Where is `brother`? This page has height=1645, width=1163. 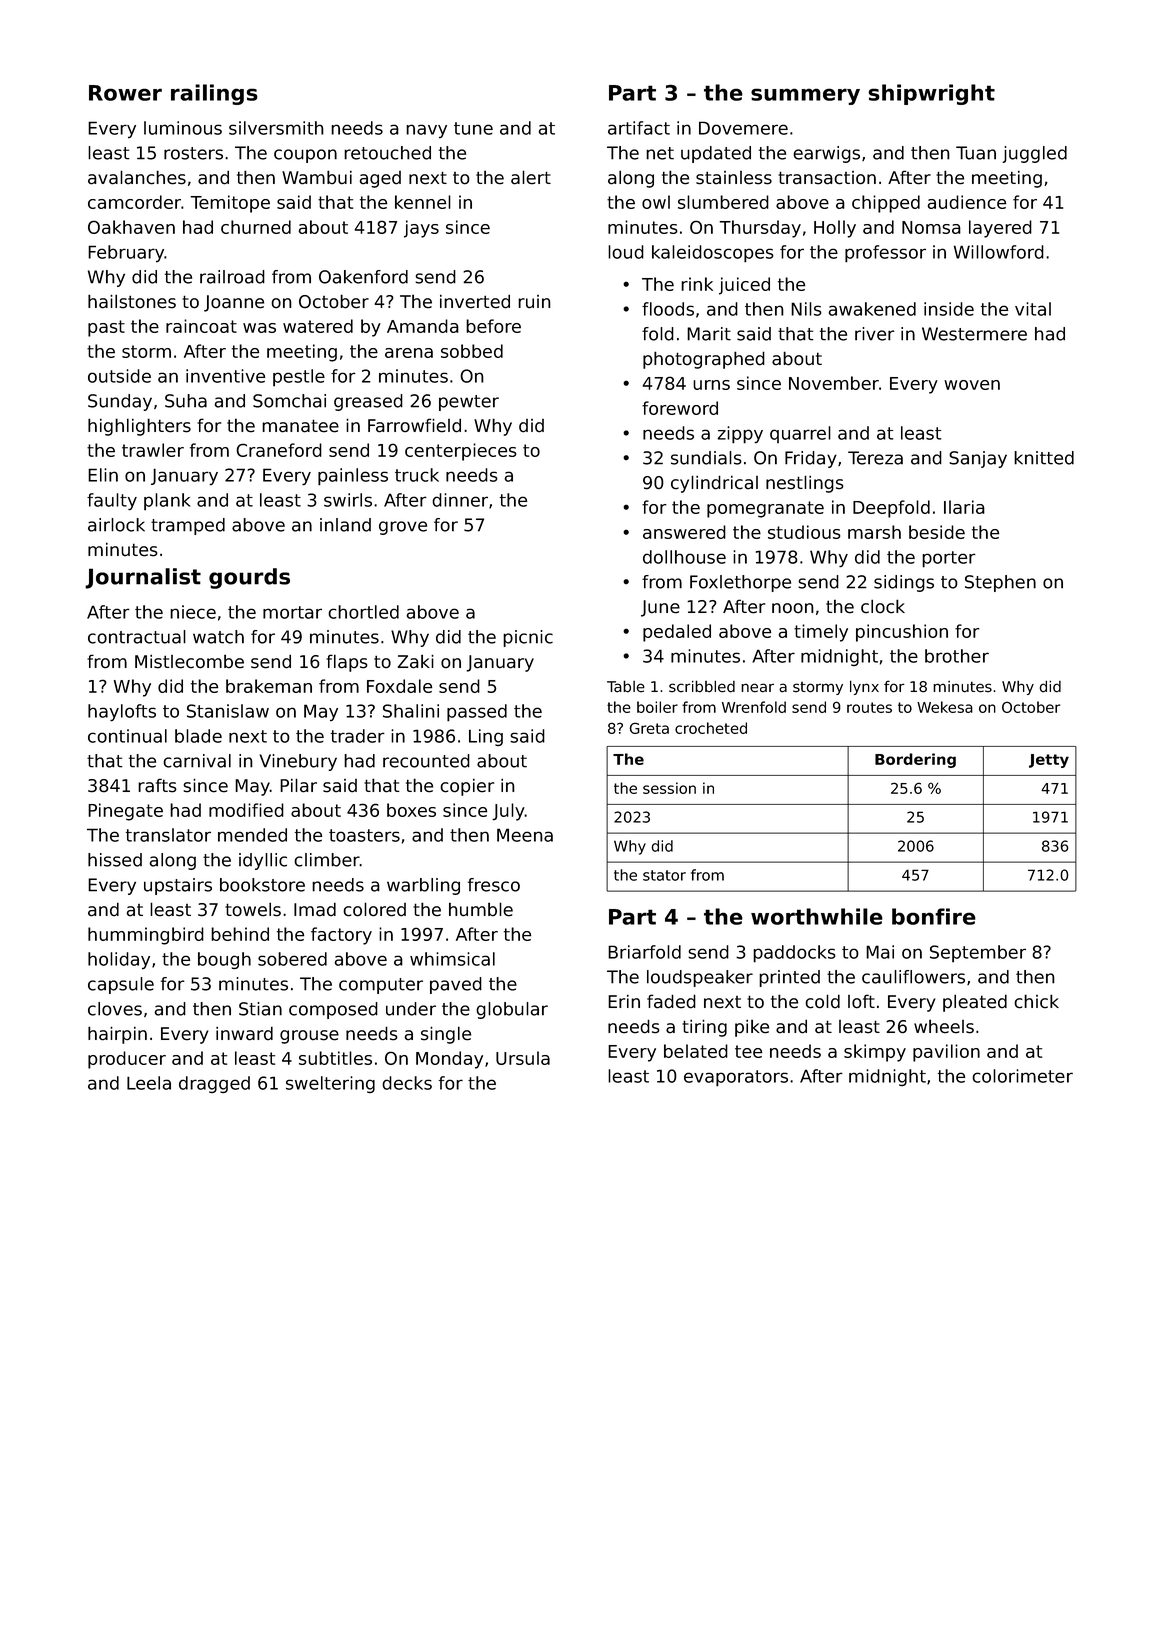 brother is located at coordinates (957, 656).
